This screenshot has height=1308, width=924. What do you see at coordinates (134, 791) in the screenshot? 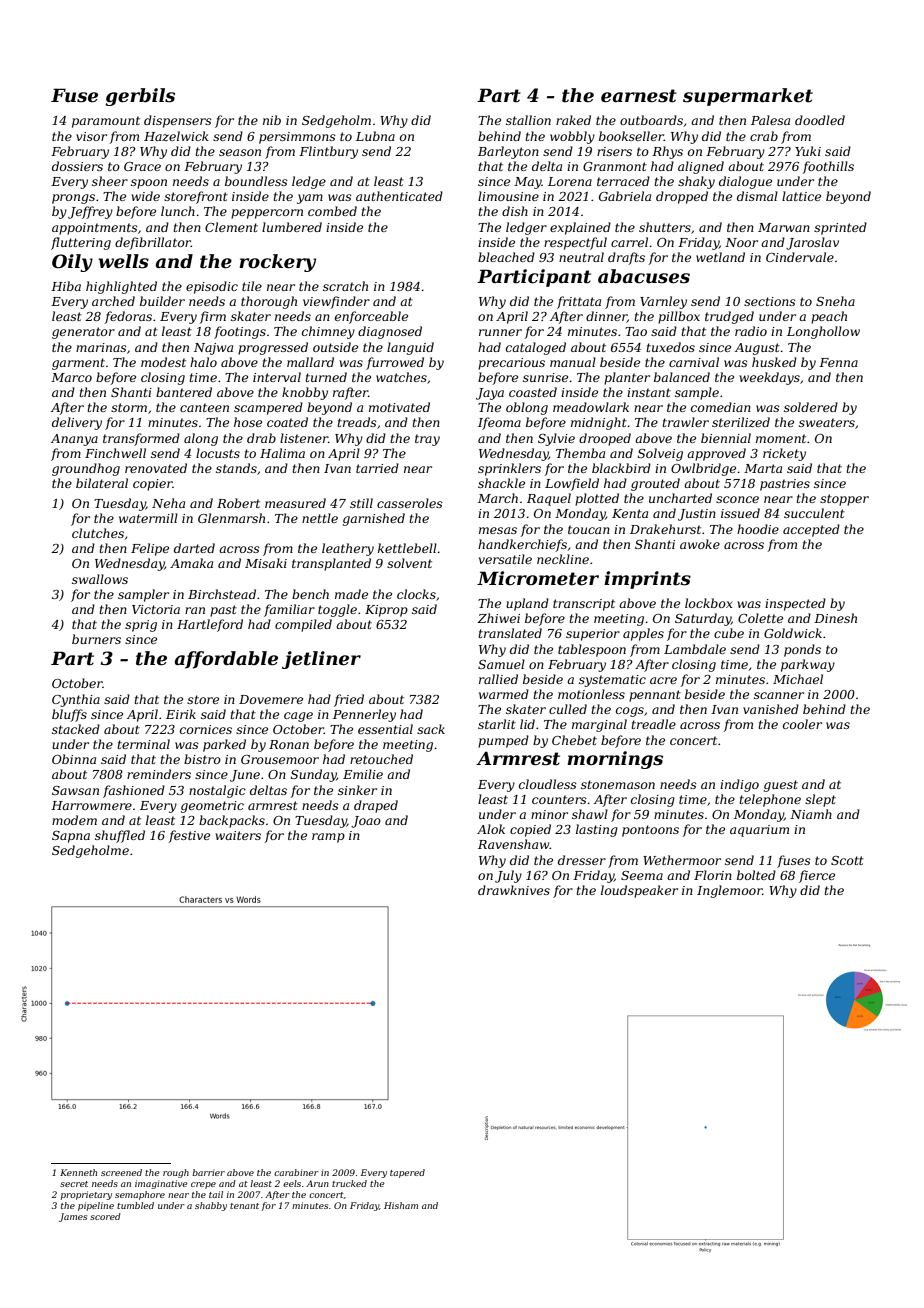
I see `fashioned` at bounding box center [134, 791].
